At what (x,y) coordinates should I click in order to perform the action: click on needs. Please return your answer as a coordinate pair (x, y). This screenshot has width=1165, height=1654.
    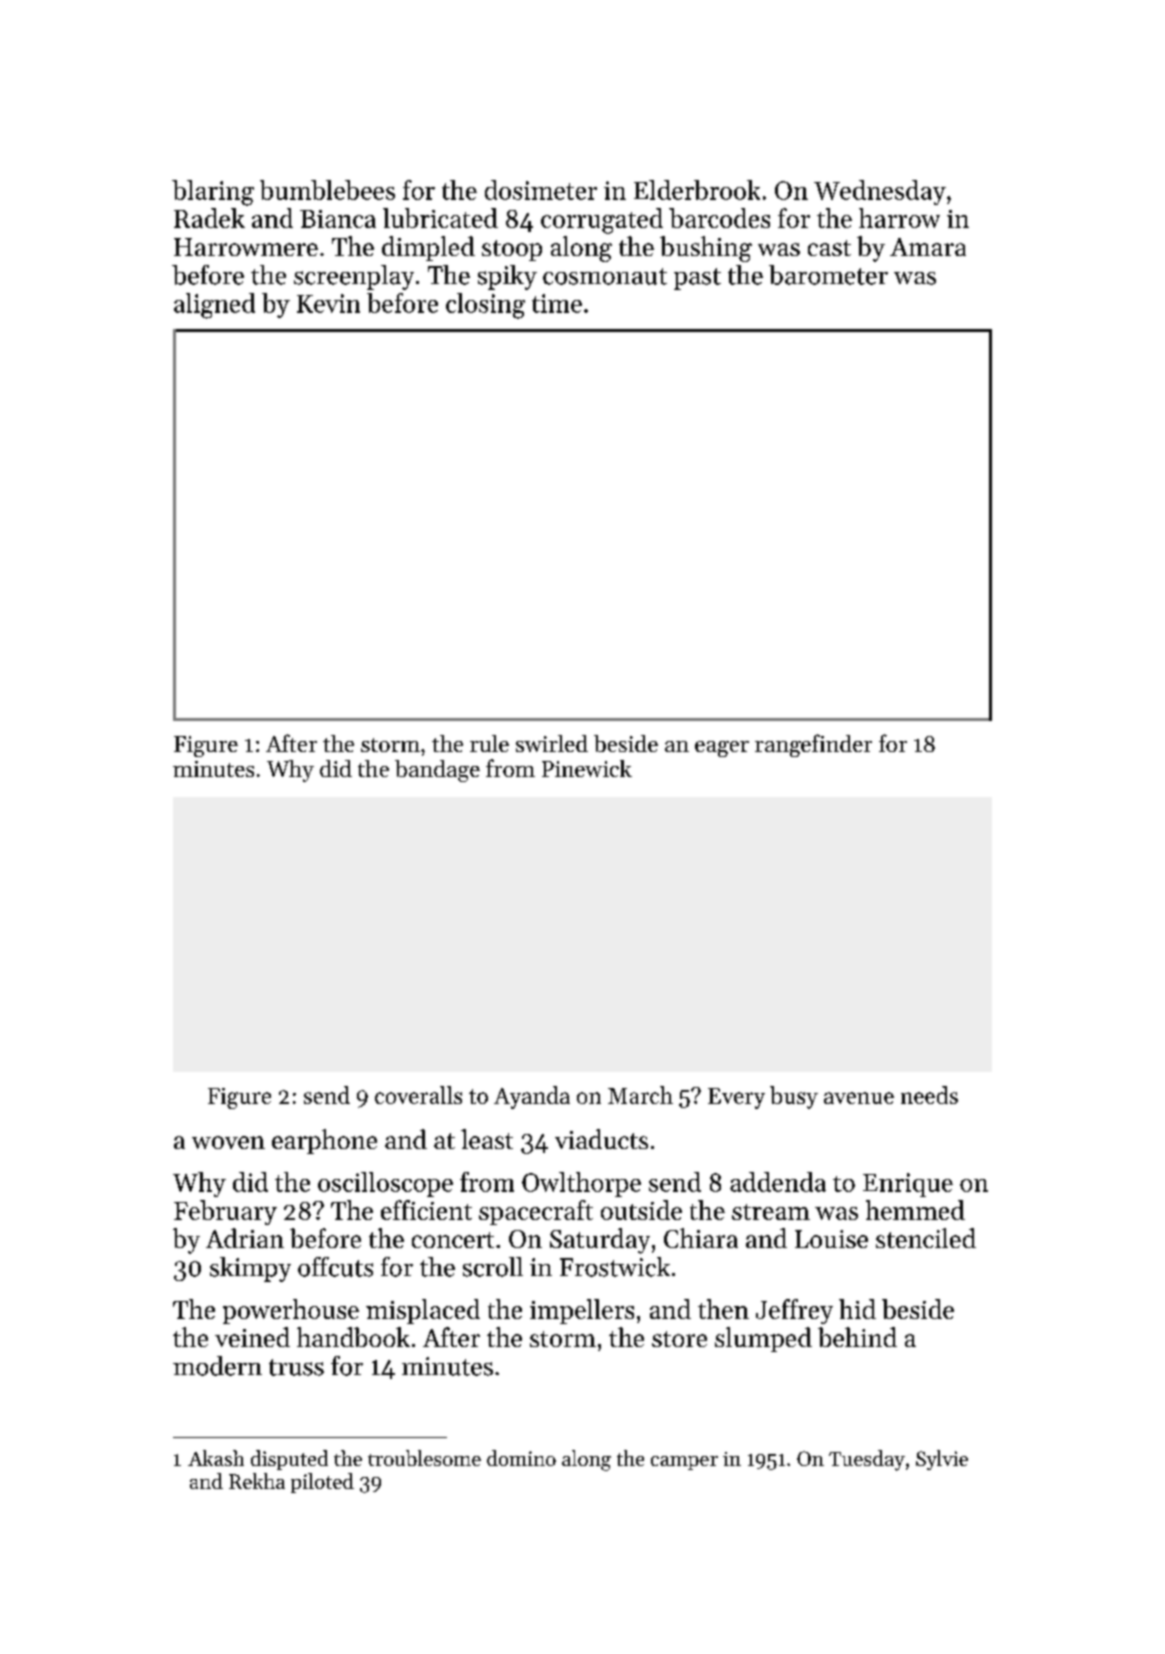
    Looking at the image, I should click on (929, 1095).
